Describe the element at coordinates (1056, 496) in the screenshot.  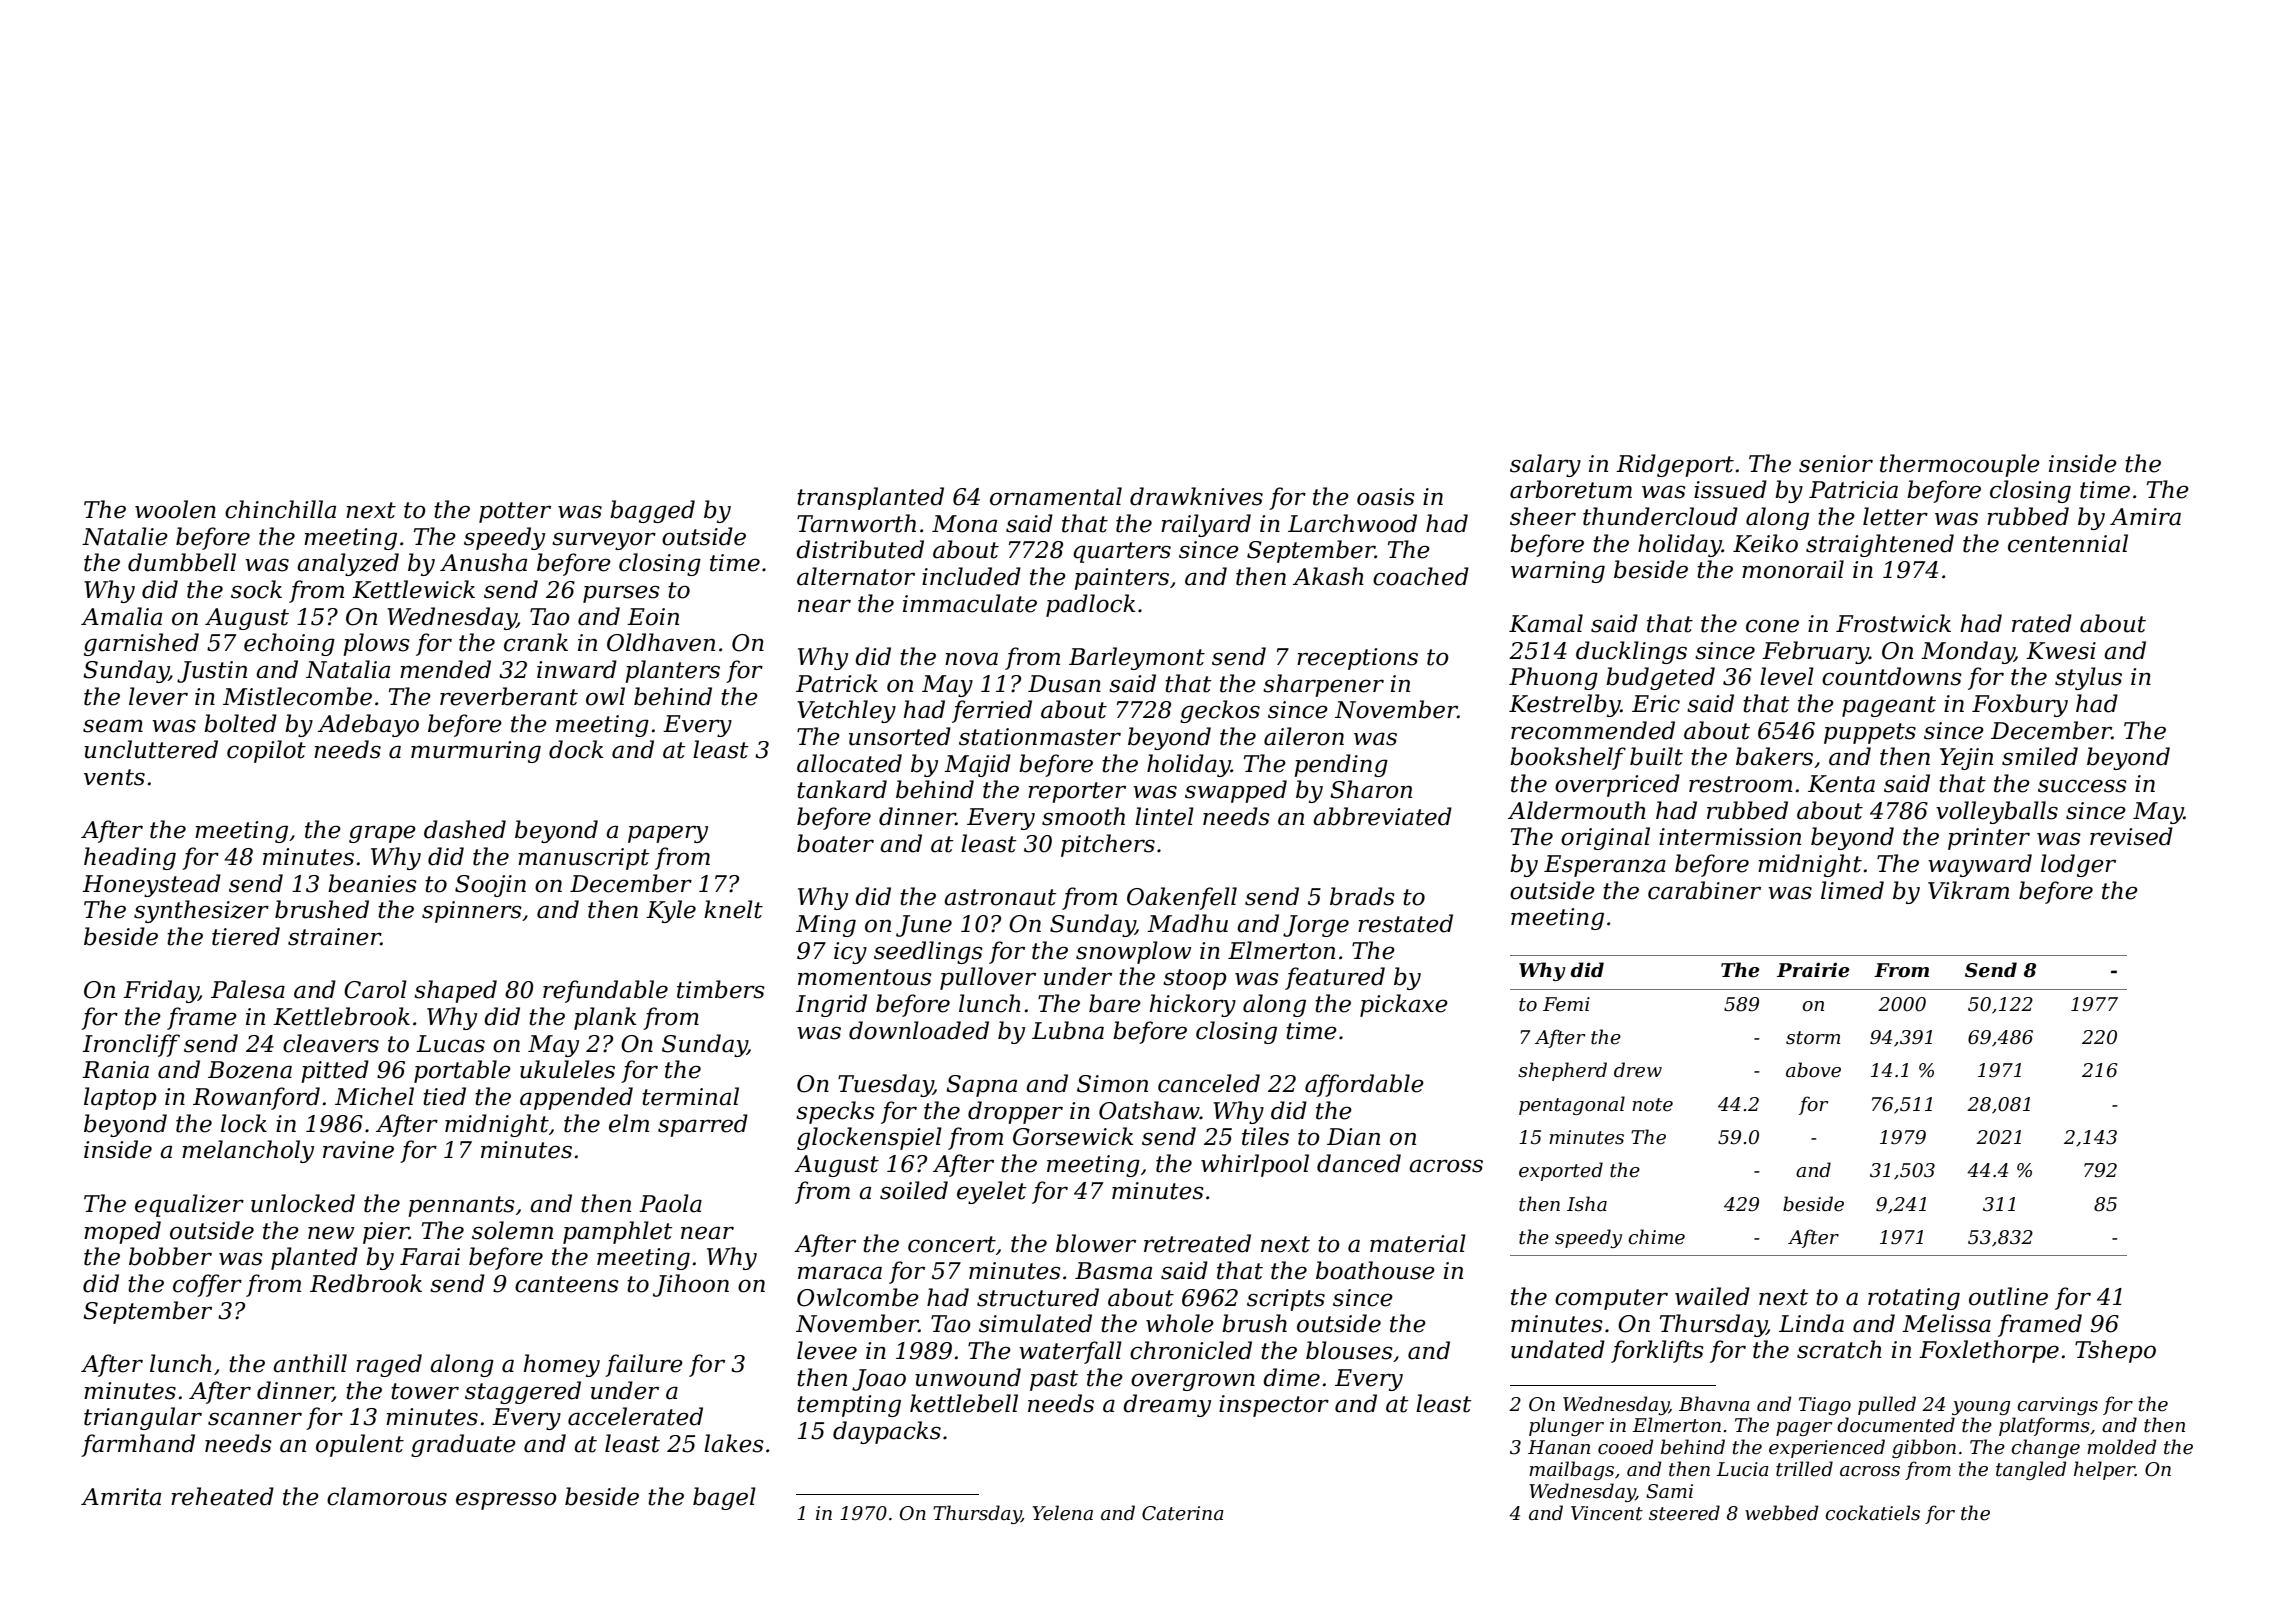
I see `ornamental` at that location.
